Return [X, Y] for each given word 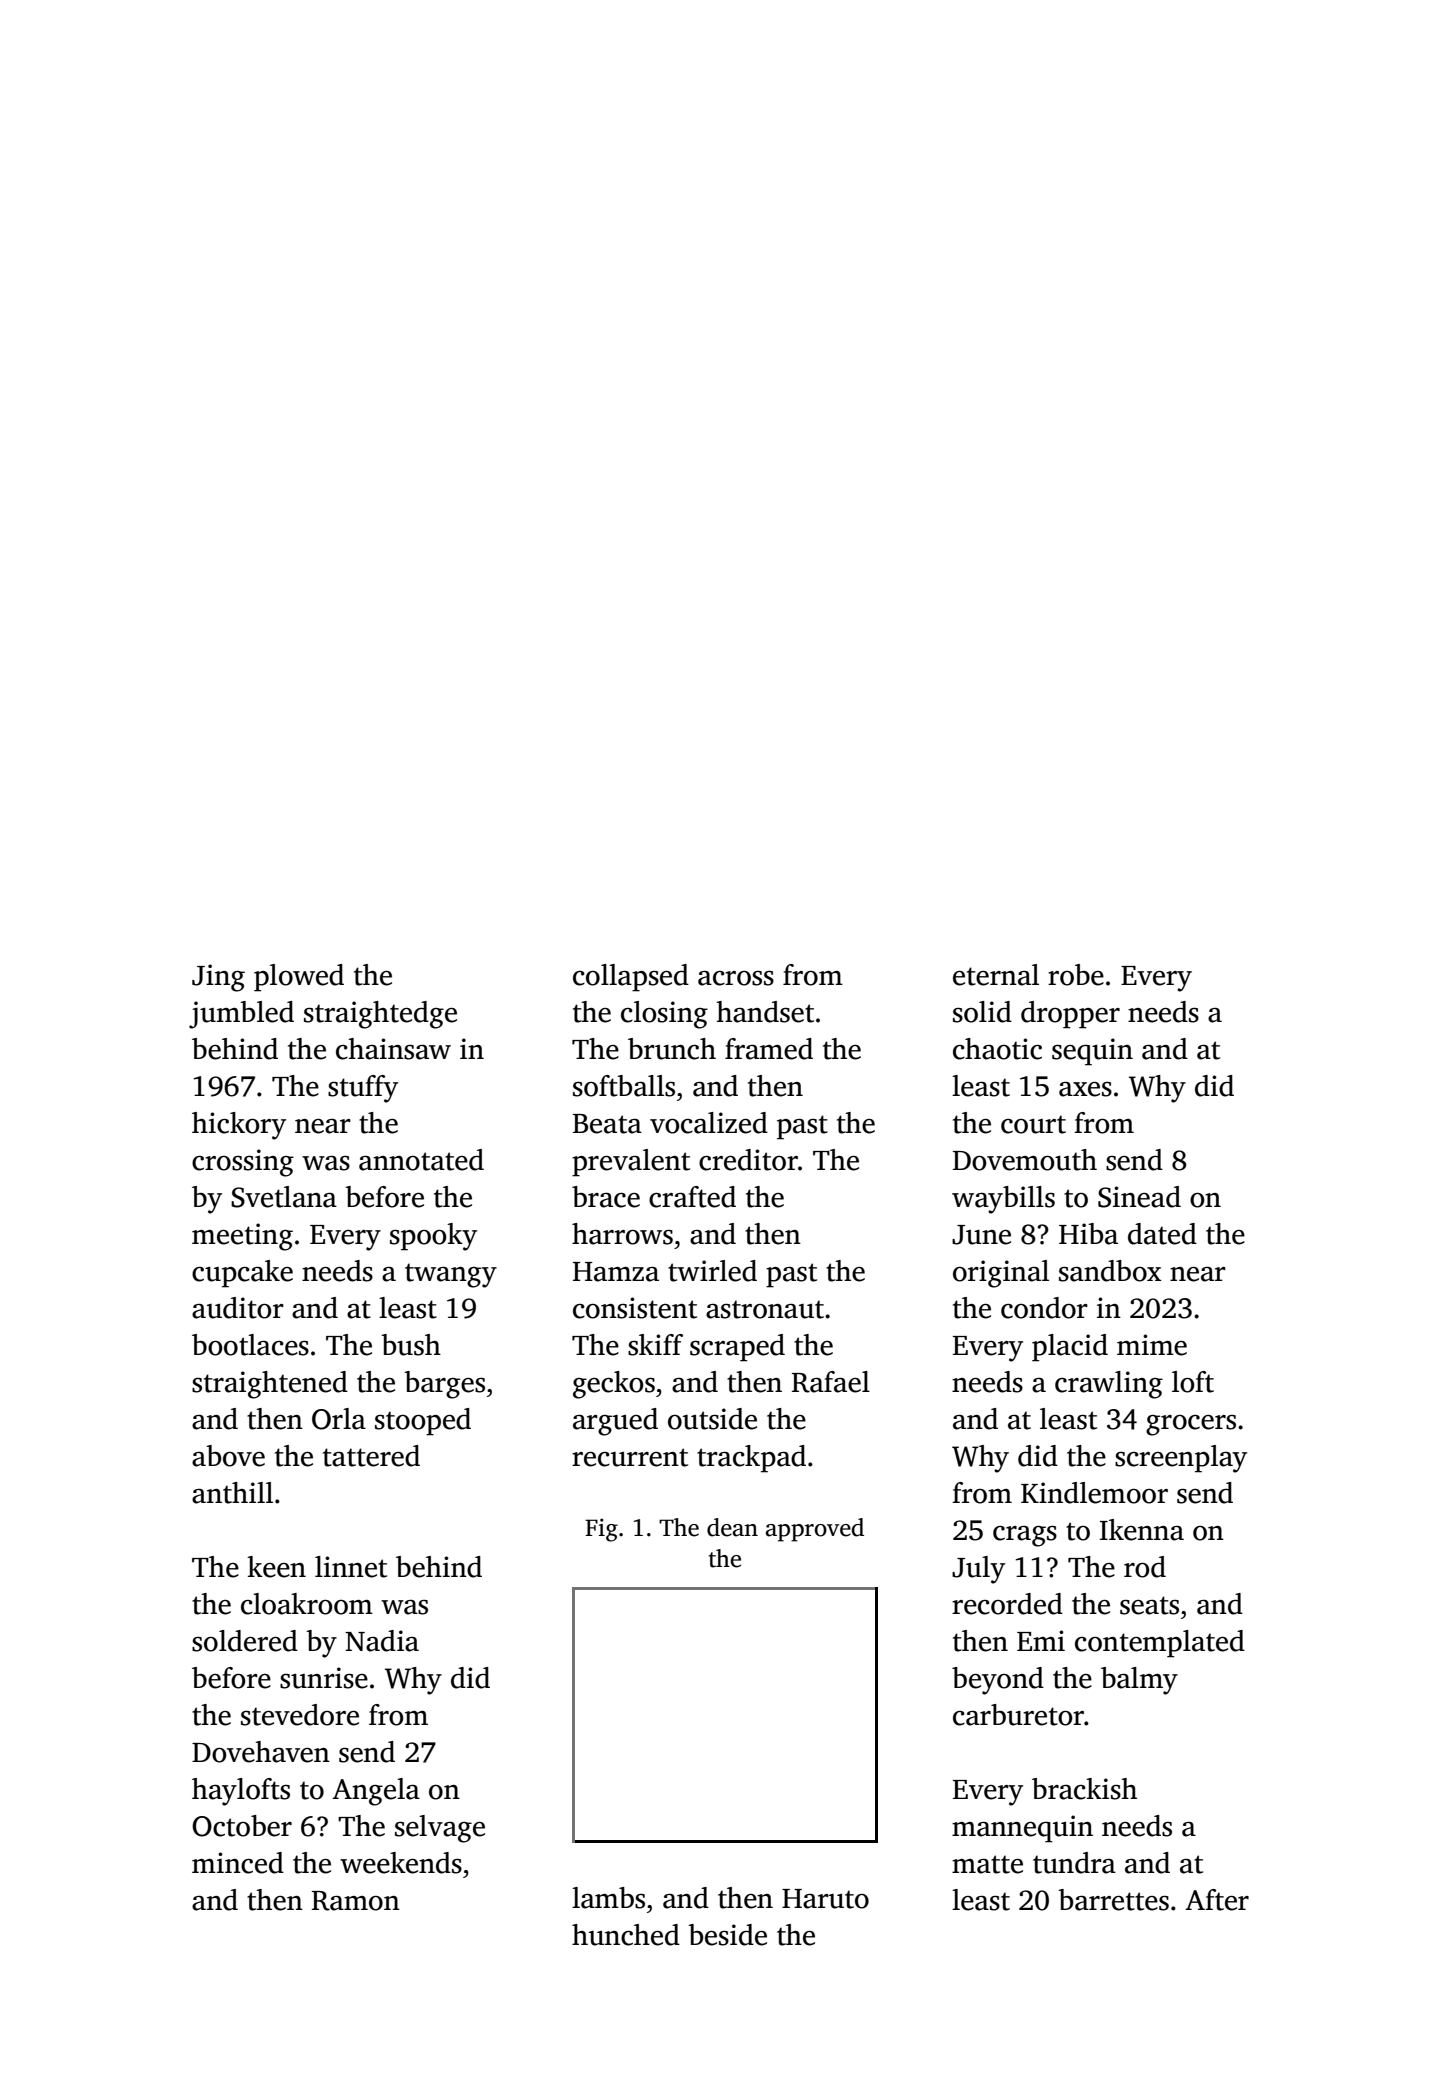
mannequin [1022, 1829]
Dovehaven [261, 1752]
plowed [299, 978]
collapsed [631, 978]
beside [727, 1935]
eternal [996, 975]
